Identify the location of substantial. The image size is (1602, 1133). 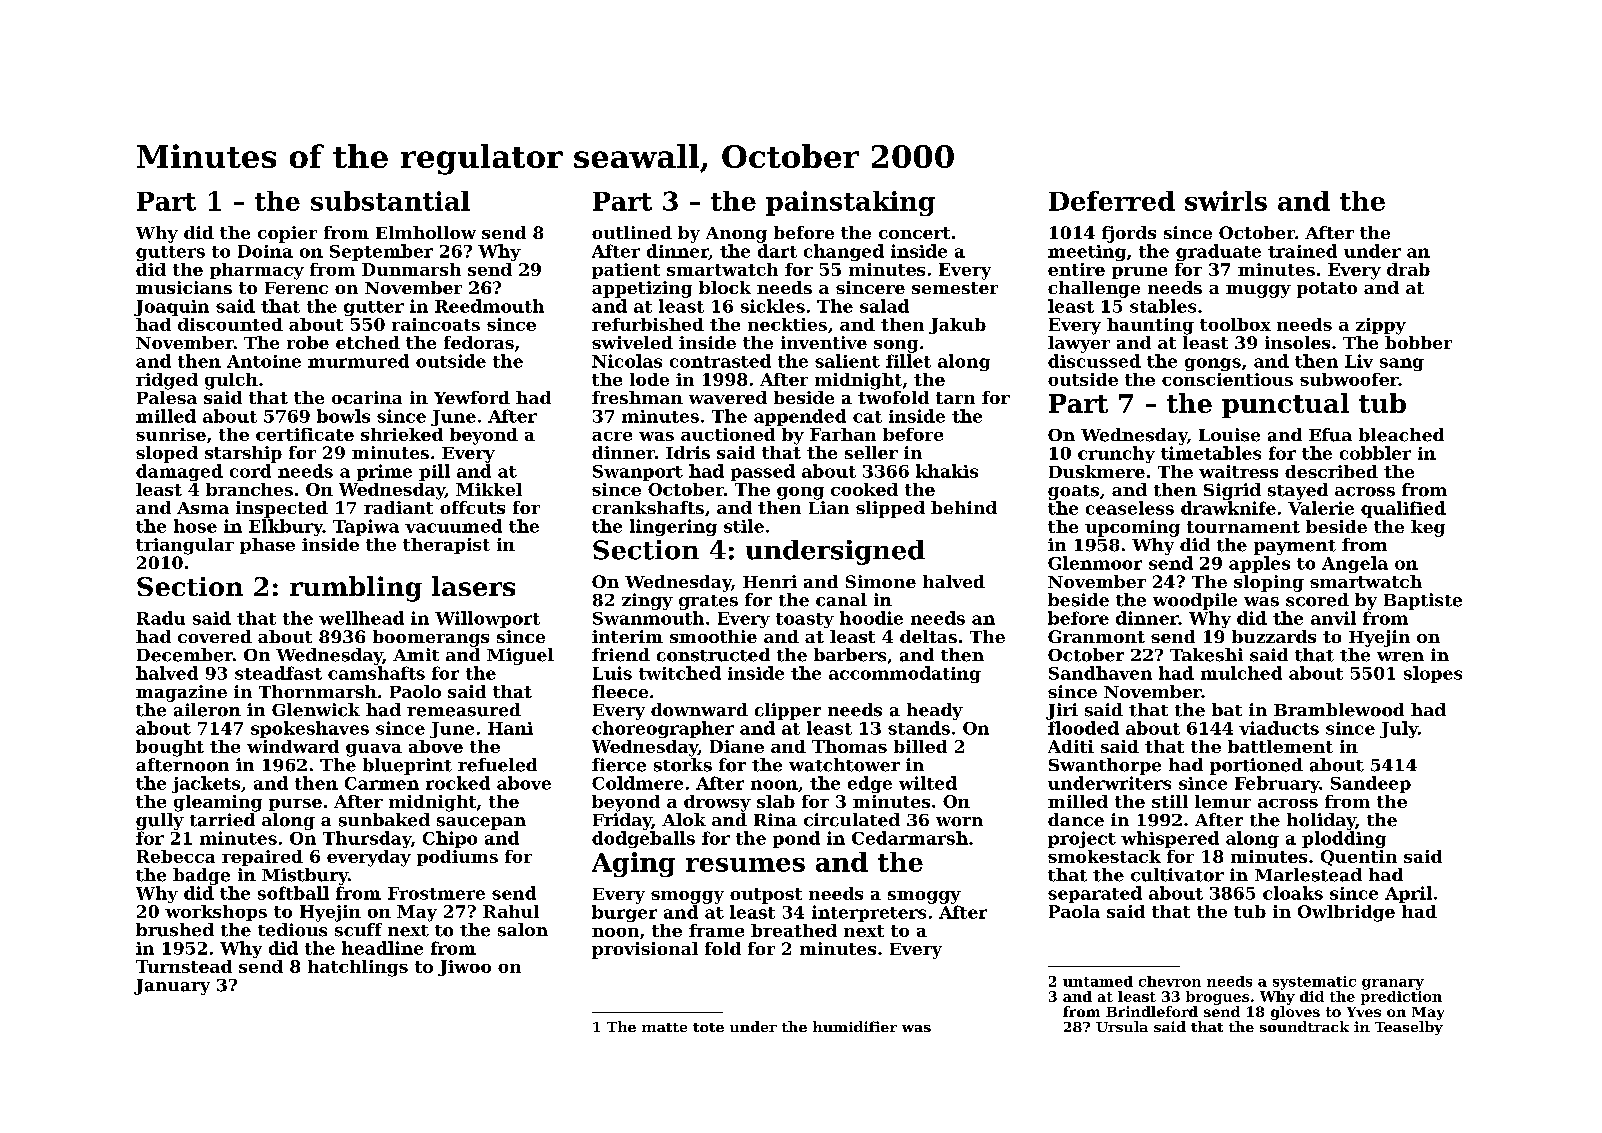
(390, 201).
